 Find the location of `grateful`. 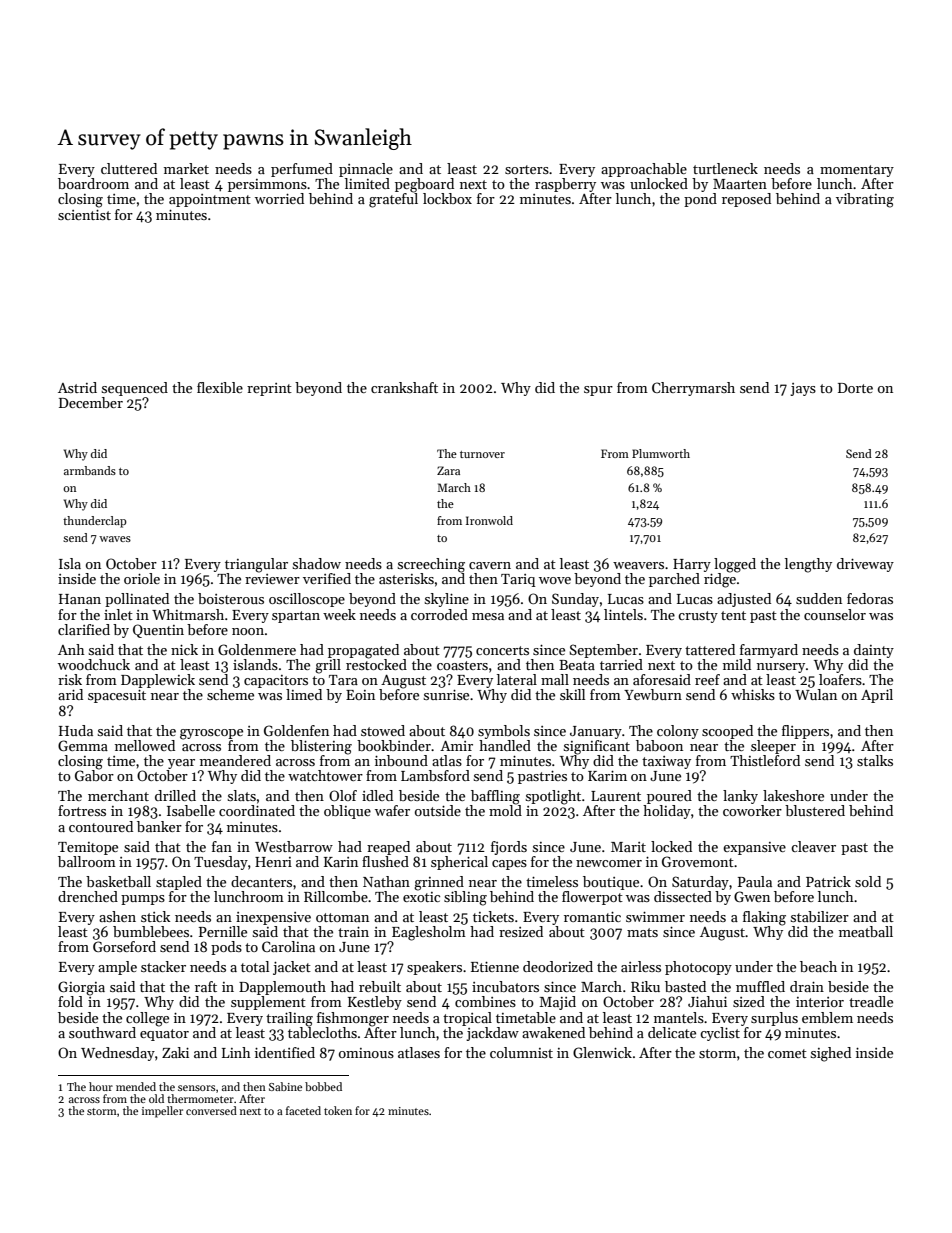

grateful is located at coordinates (393, 200).
